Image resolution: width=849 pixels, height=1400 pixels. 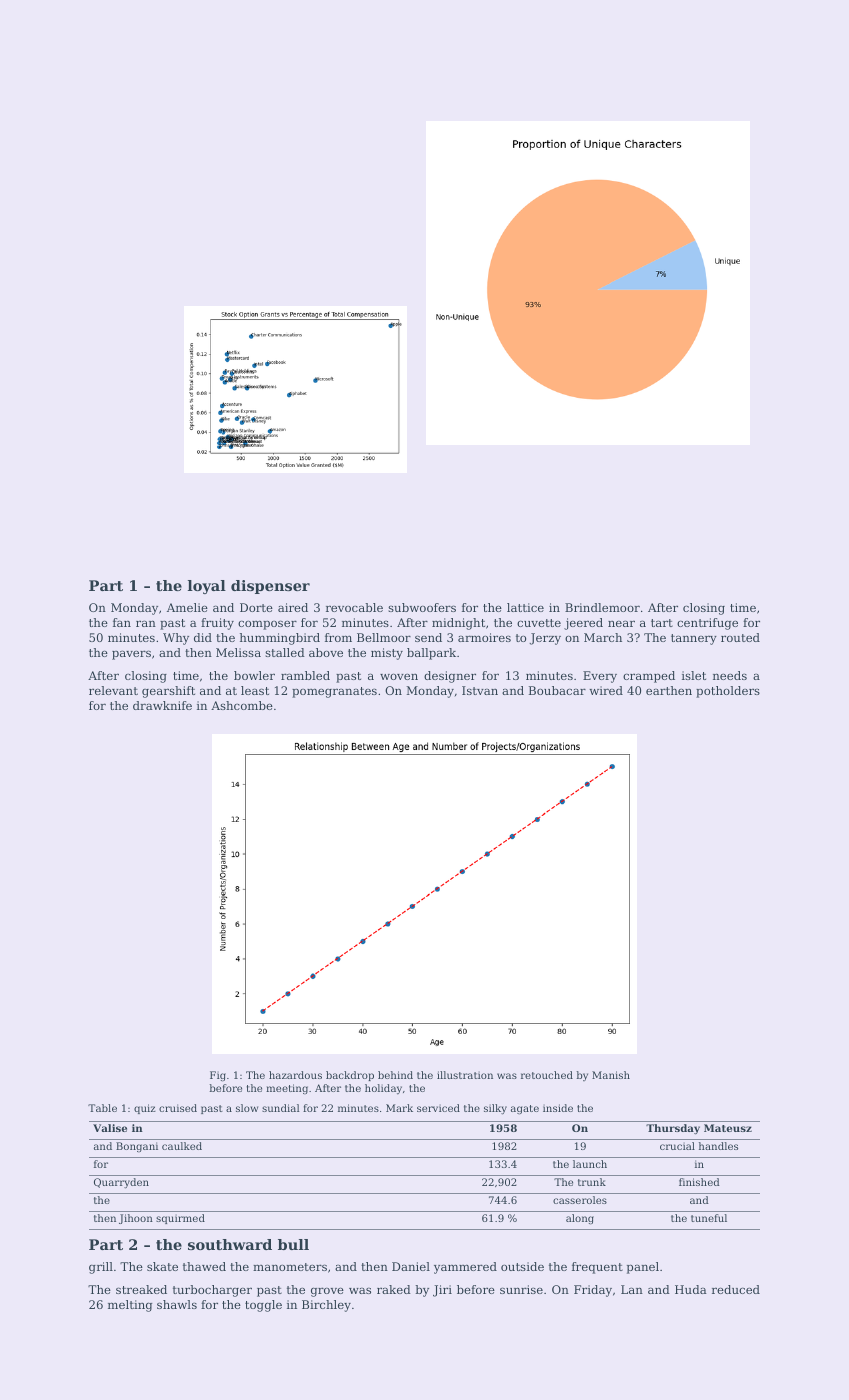 I want to click on Istvan, so click(x=480, y=690).
